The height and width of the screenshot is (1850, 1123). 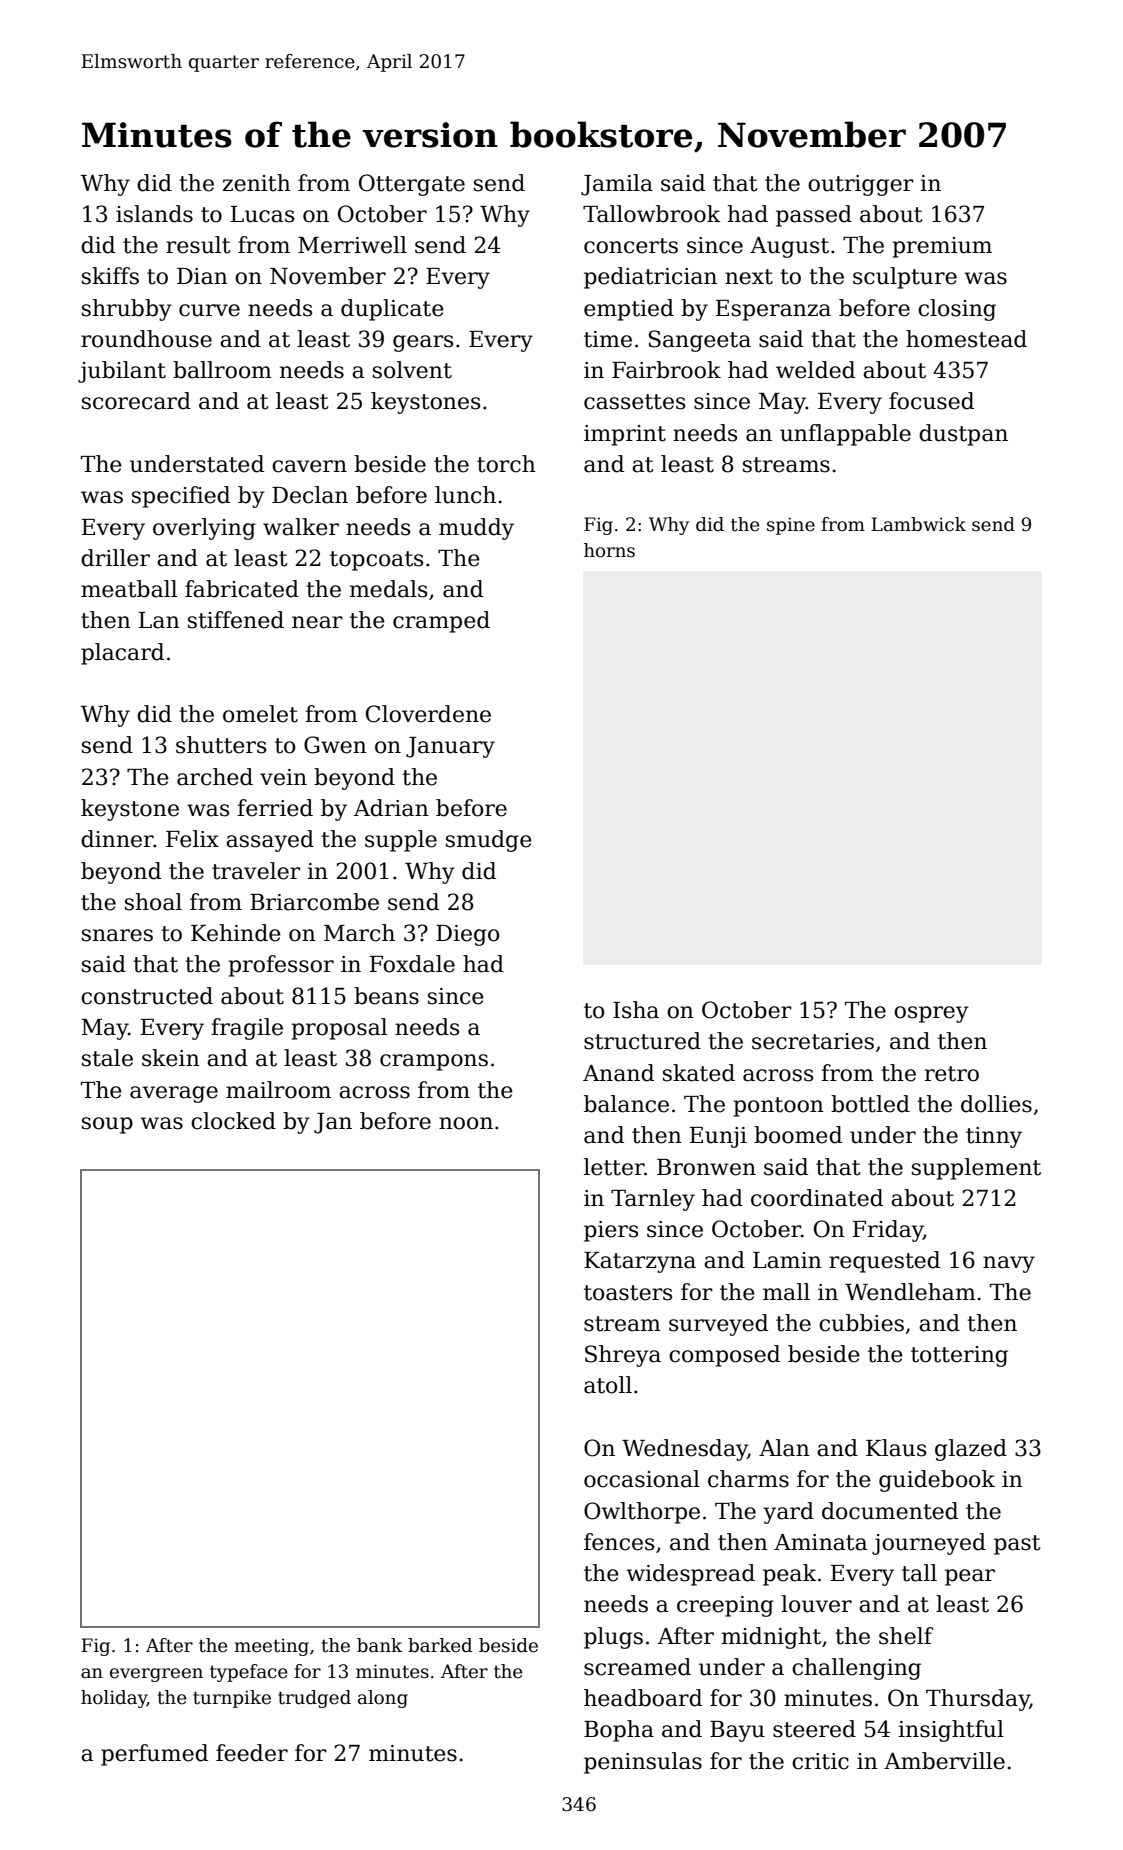 I want to click on Anand, so click(x=618, y=1073).
